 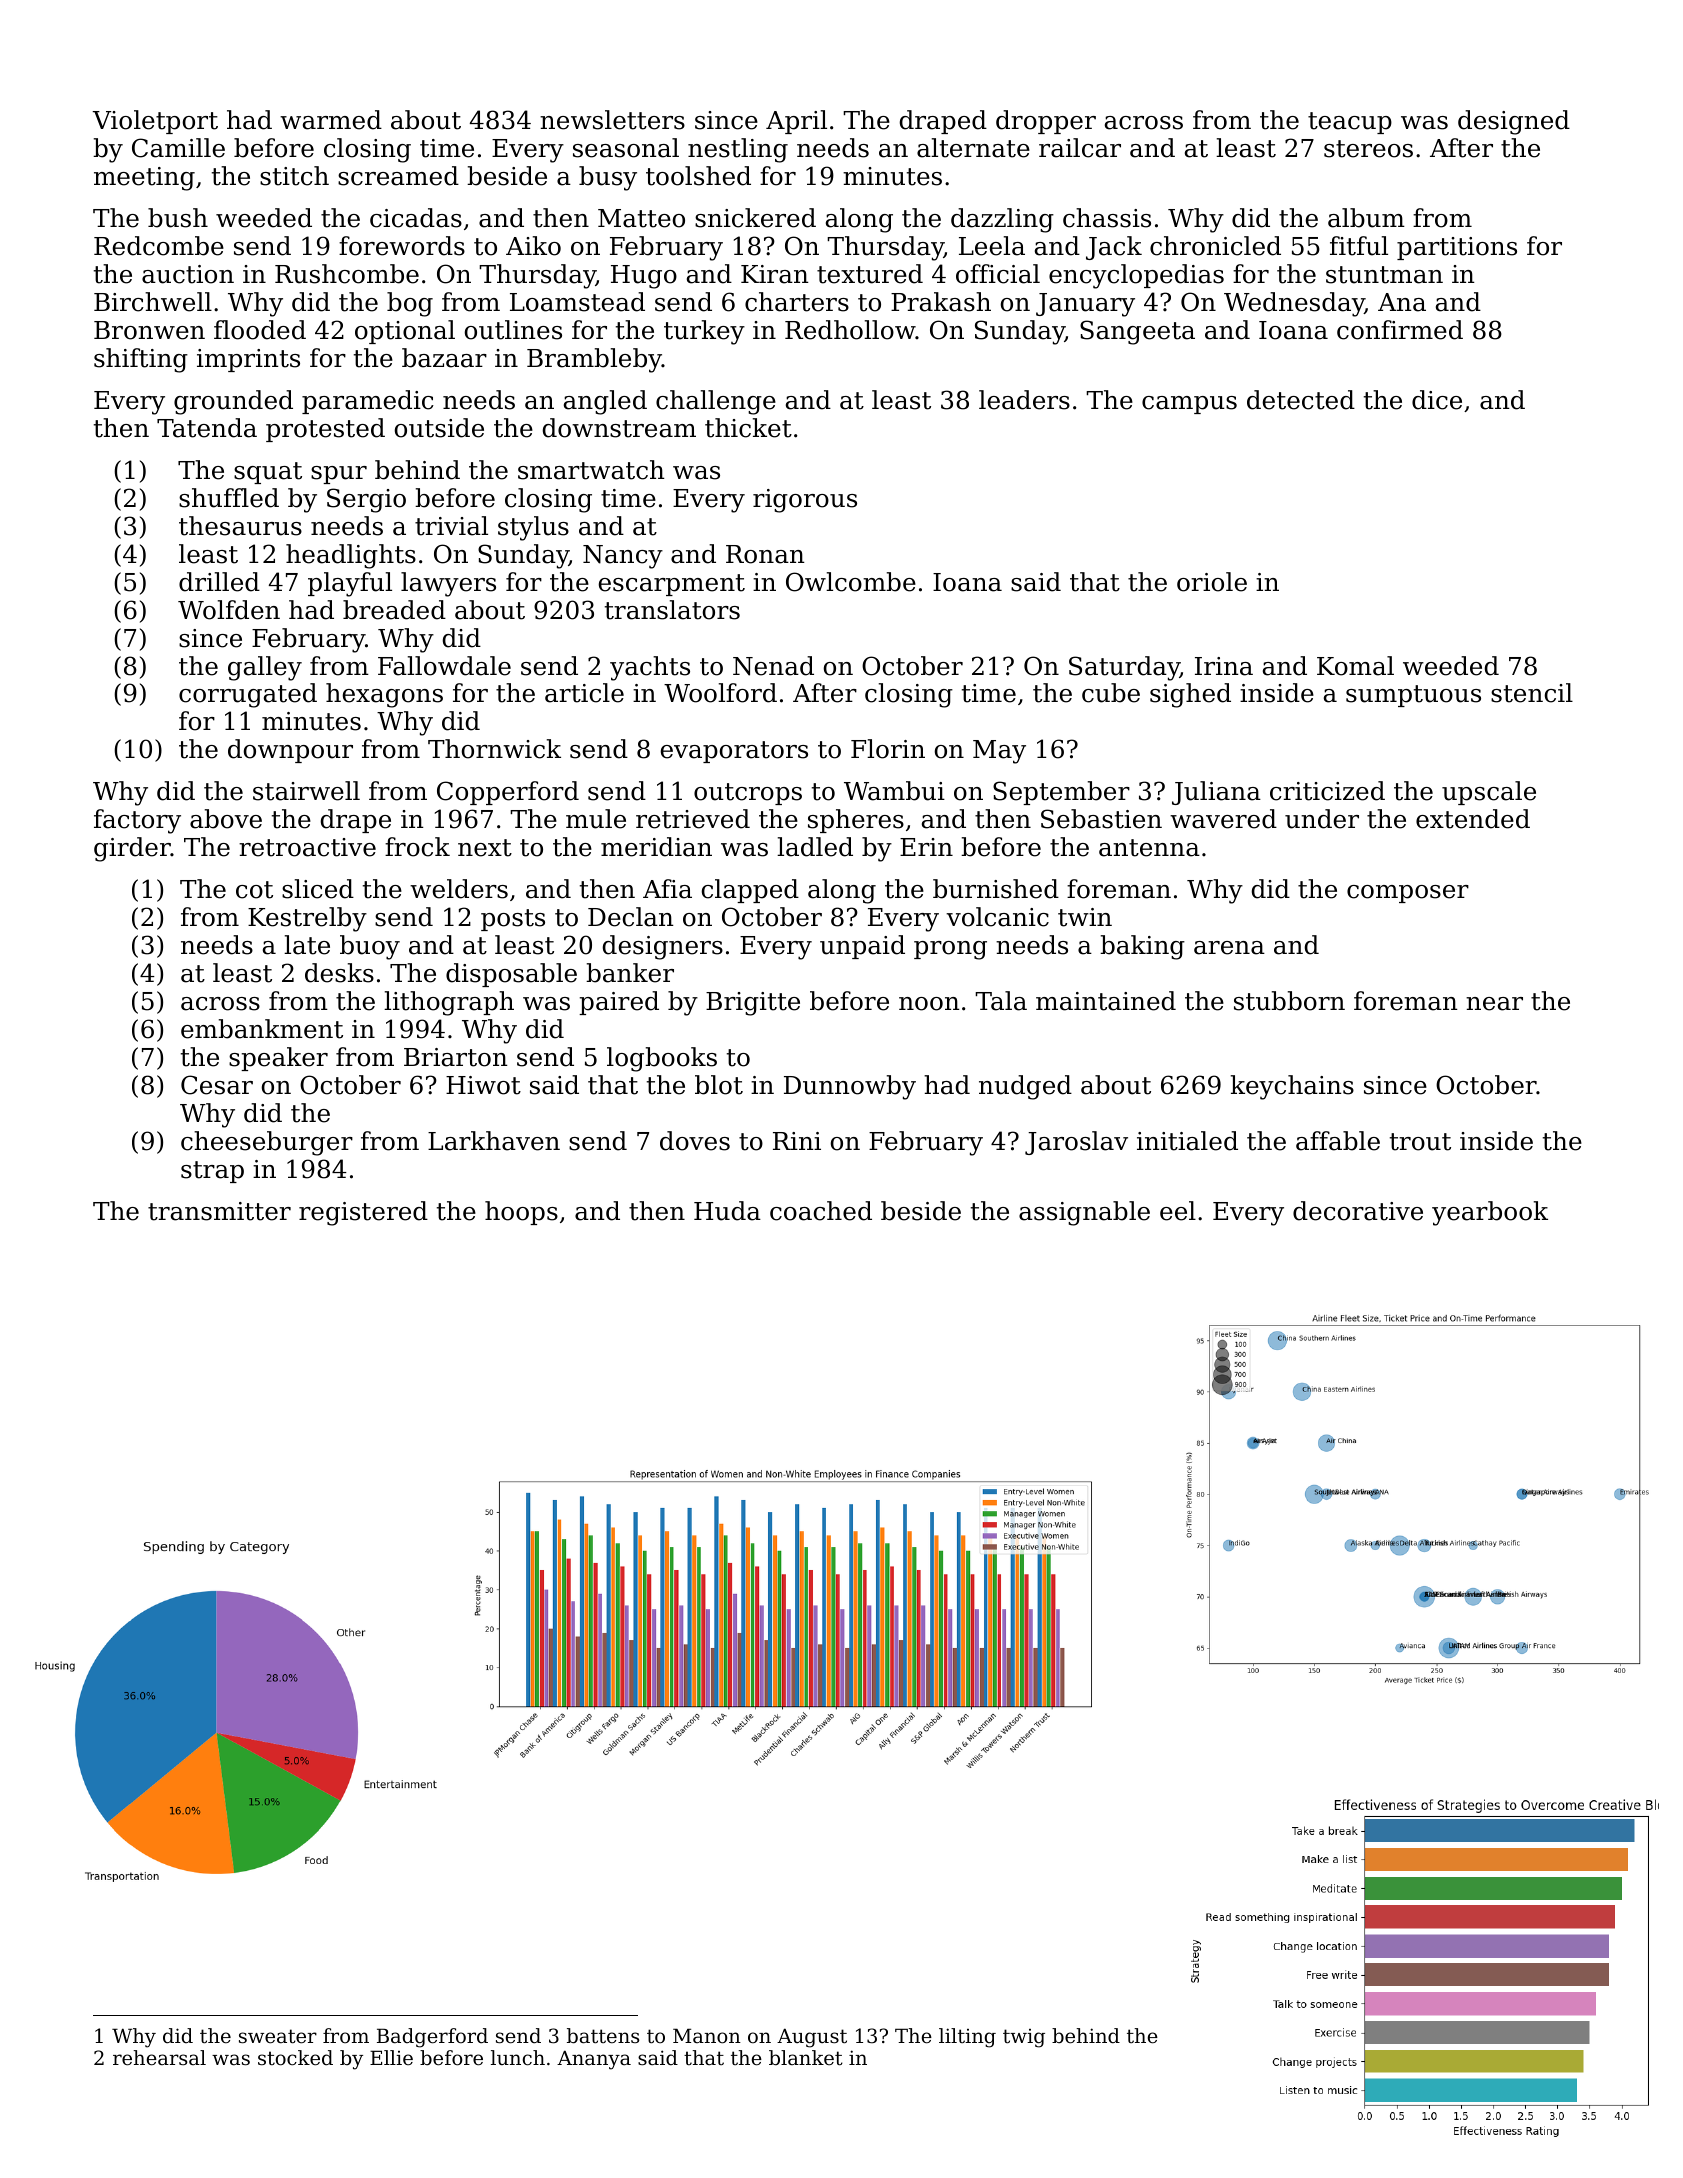 I want to click on warmed, so click(x=331, y=120).
